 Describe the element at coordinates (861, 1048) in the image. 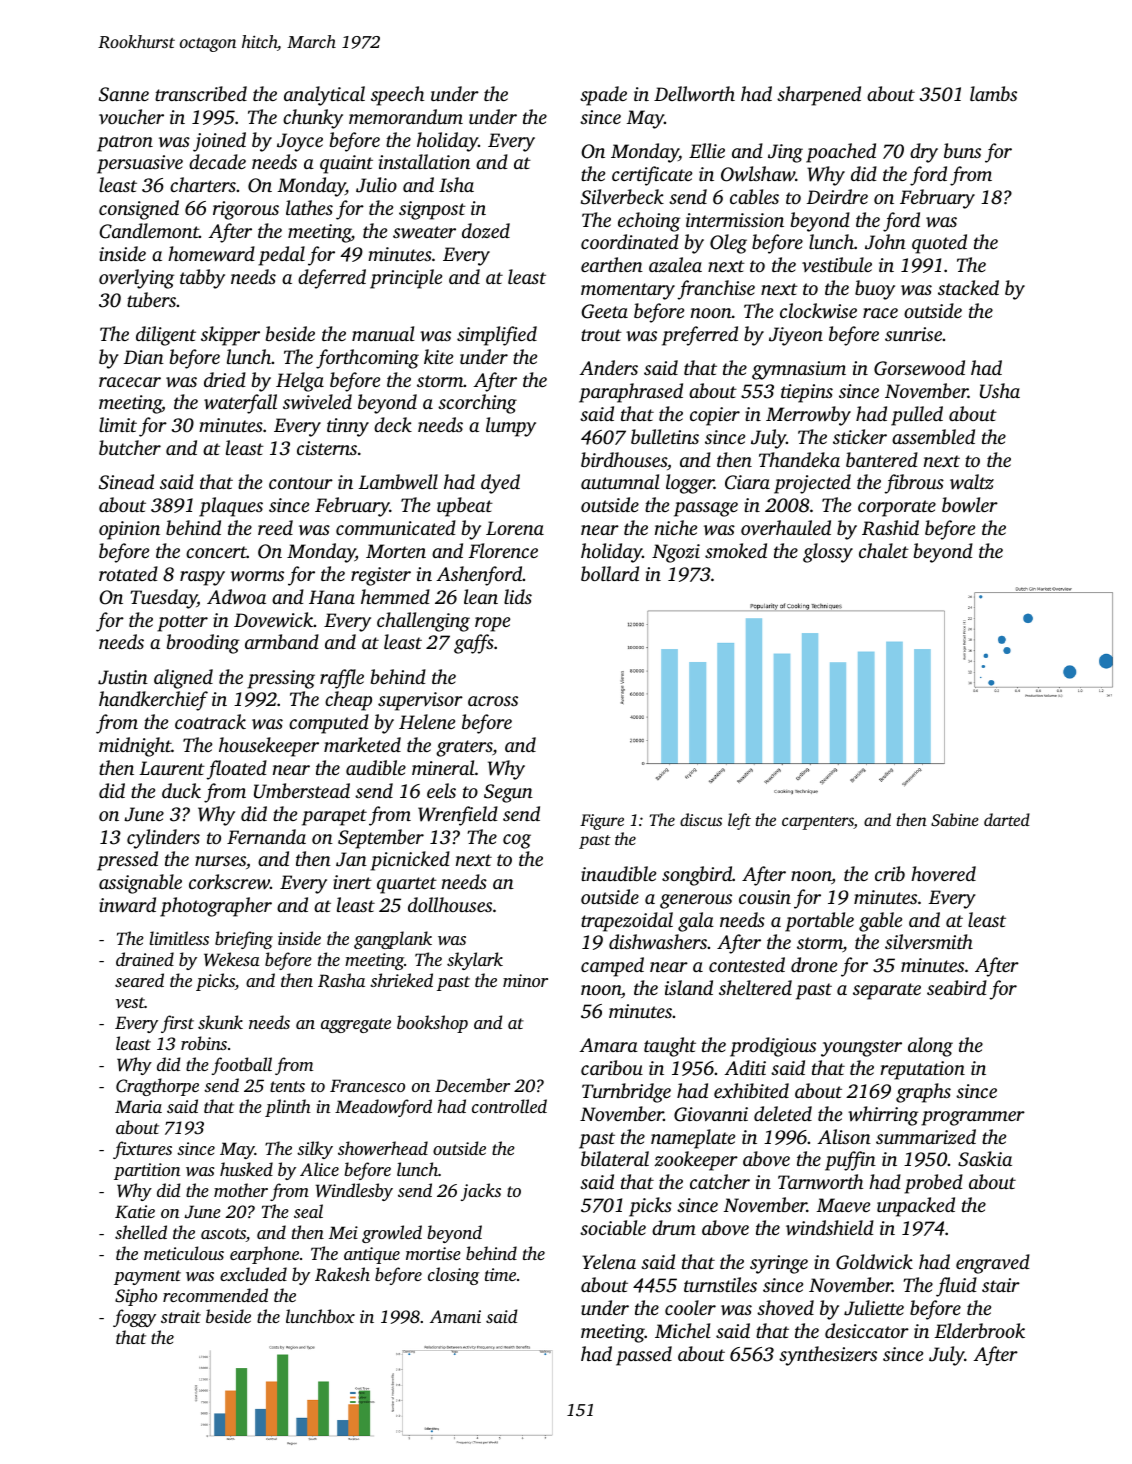

I see `youngster` at that location.
